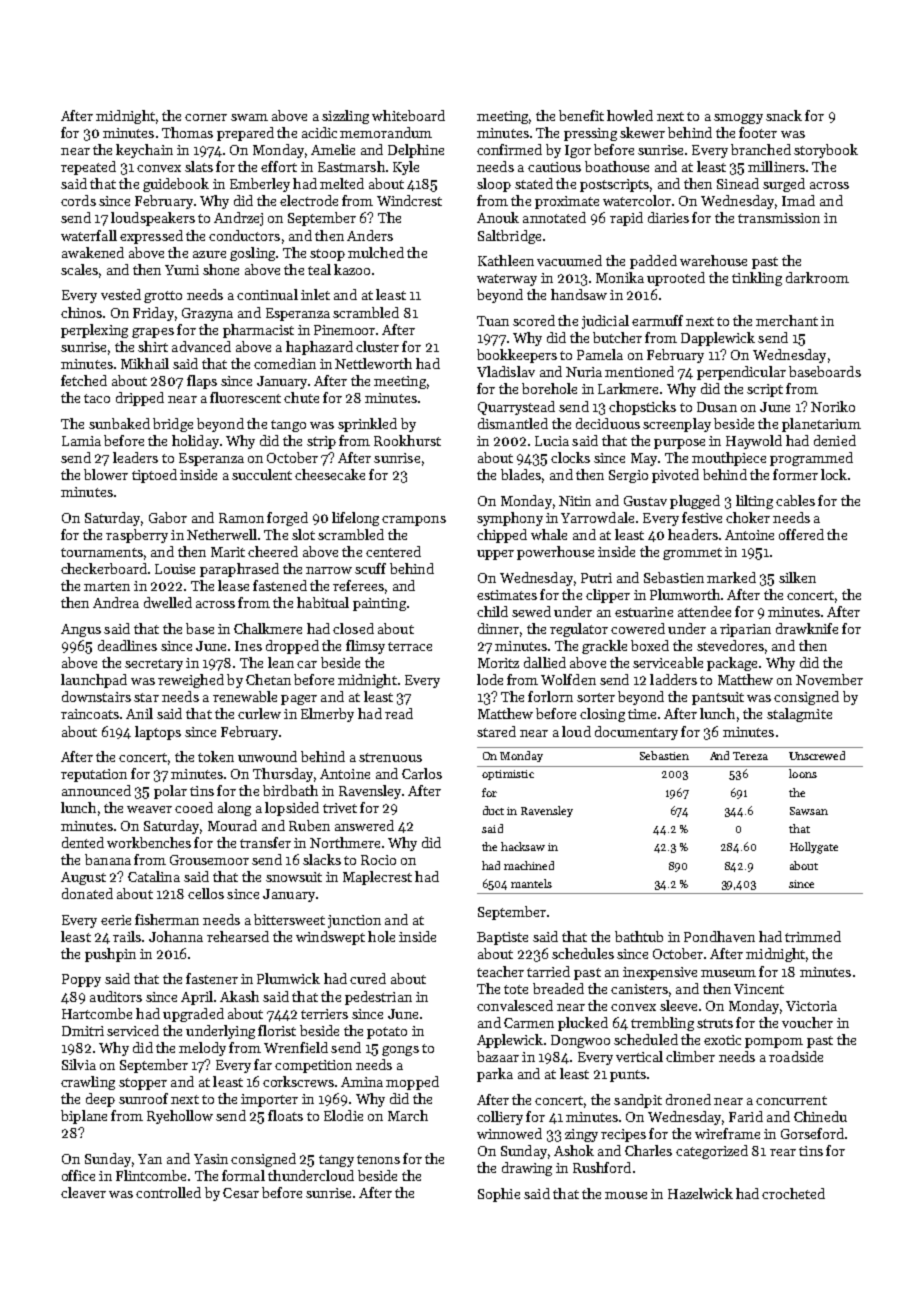  What do you see at coordinates (509, 149) in the document?
I see `confirmed` at bounding box center [509, 149].
